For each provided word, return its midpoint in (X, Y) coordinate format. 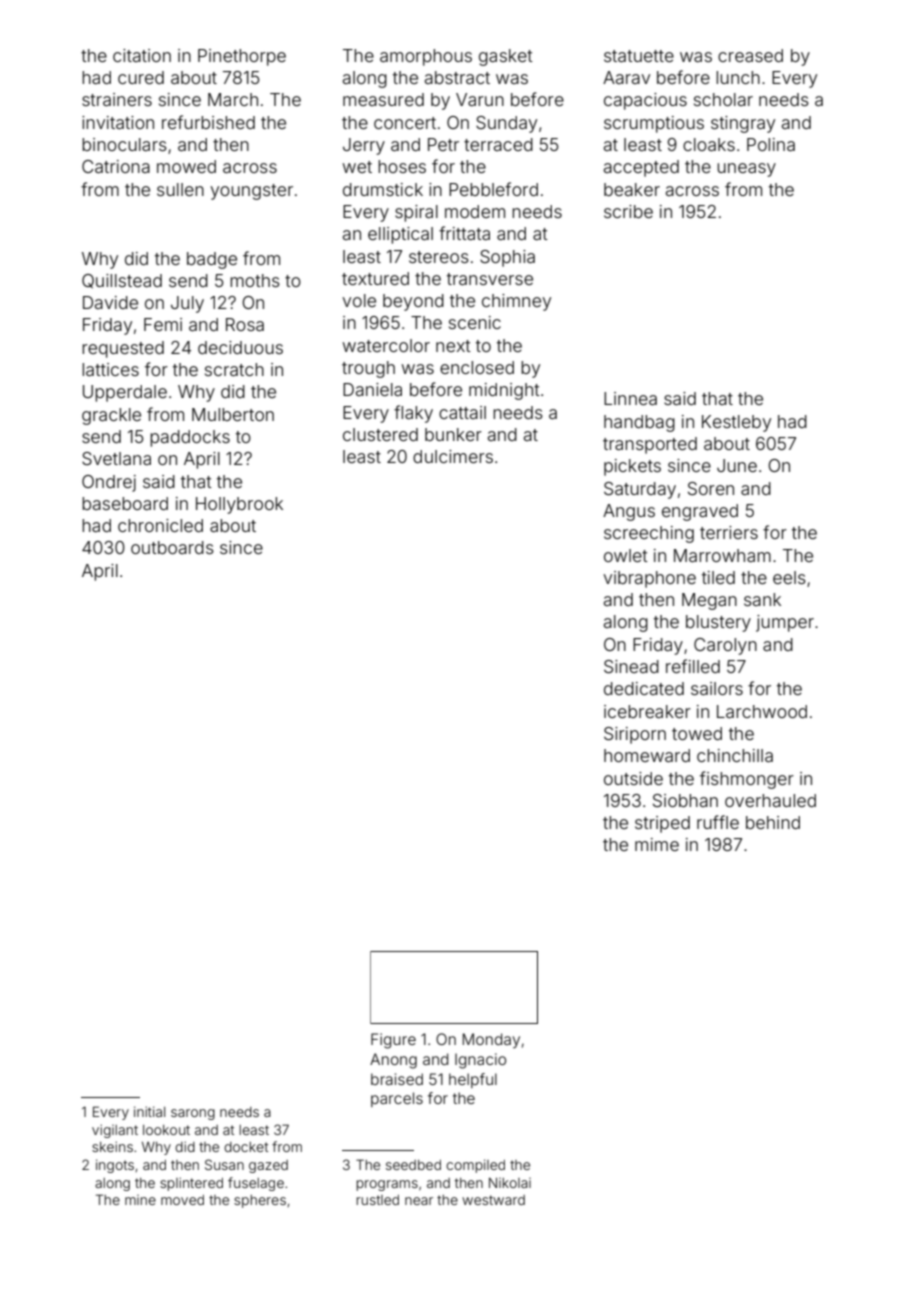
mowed (186, 166)
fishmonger (747, 780)
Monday (491, 1040)
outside (633, 778)
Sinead (631, 666)
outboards (172, 547)
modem (475, 211)
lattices (110, 369)
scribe (628, 211)
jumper (785, 623)
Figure (393, 1041)
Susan (224, 1164)
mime (657, 844)
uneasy (746, 170)
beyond (413, 302)
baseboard (125, 503)
